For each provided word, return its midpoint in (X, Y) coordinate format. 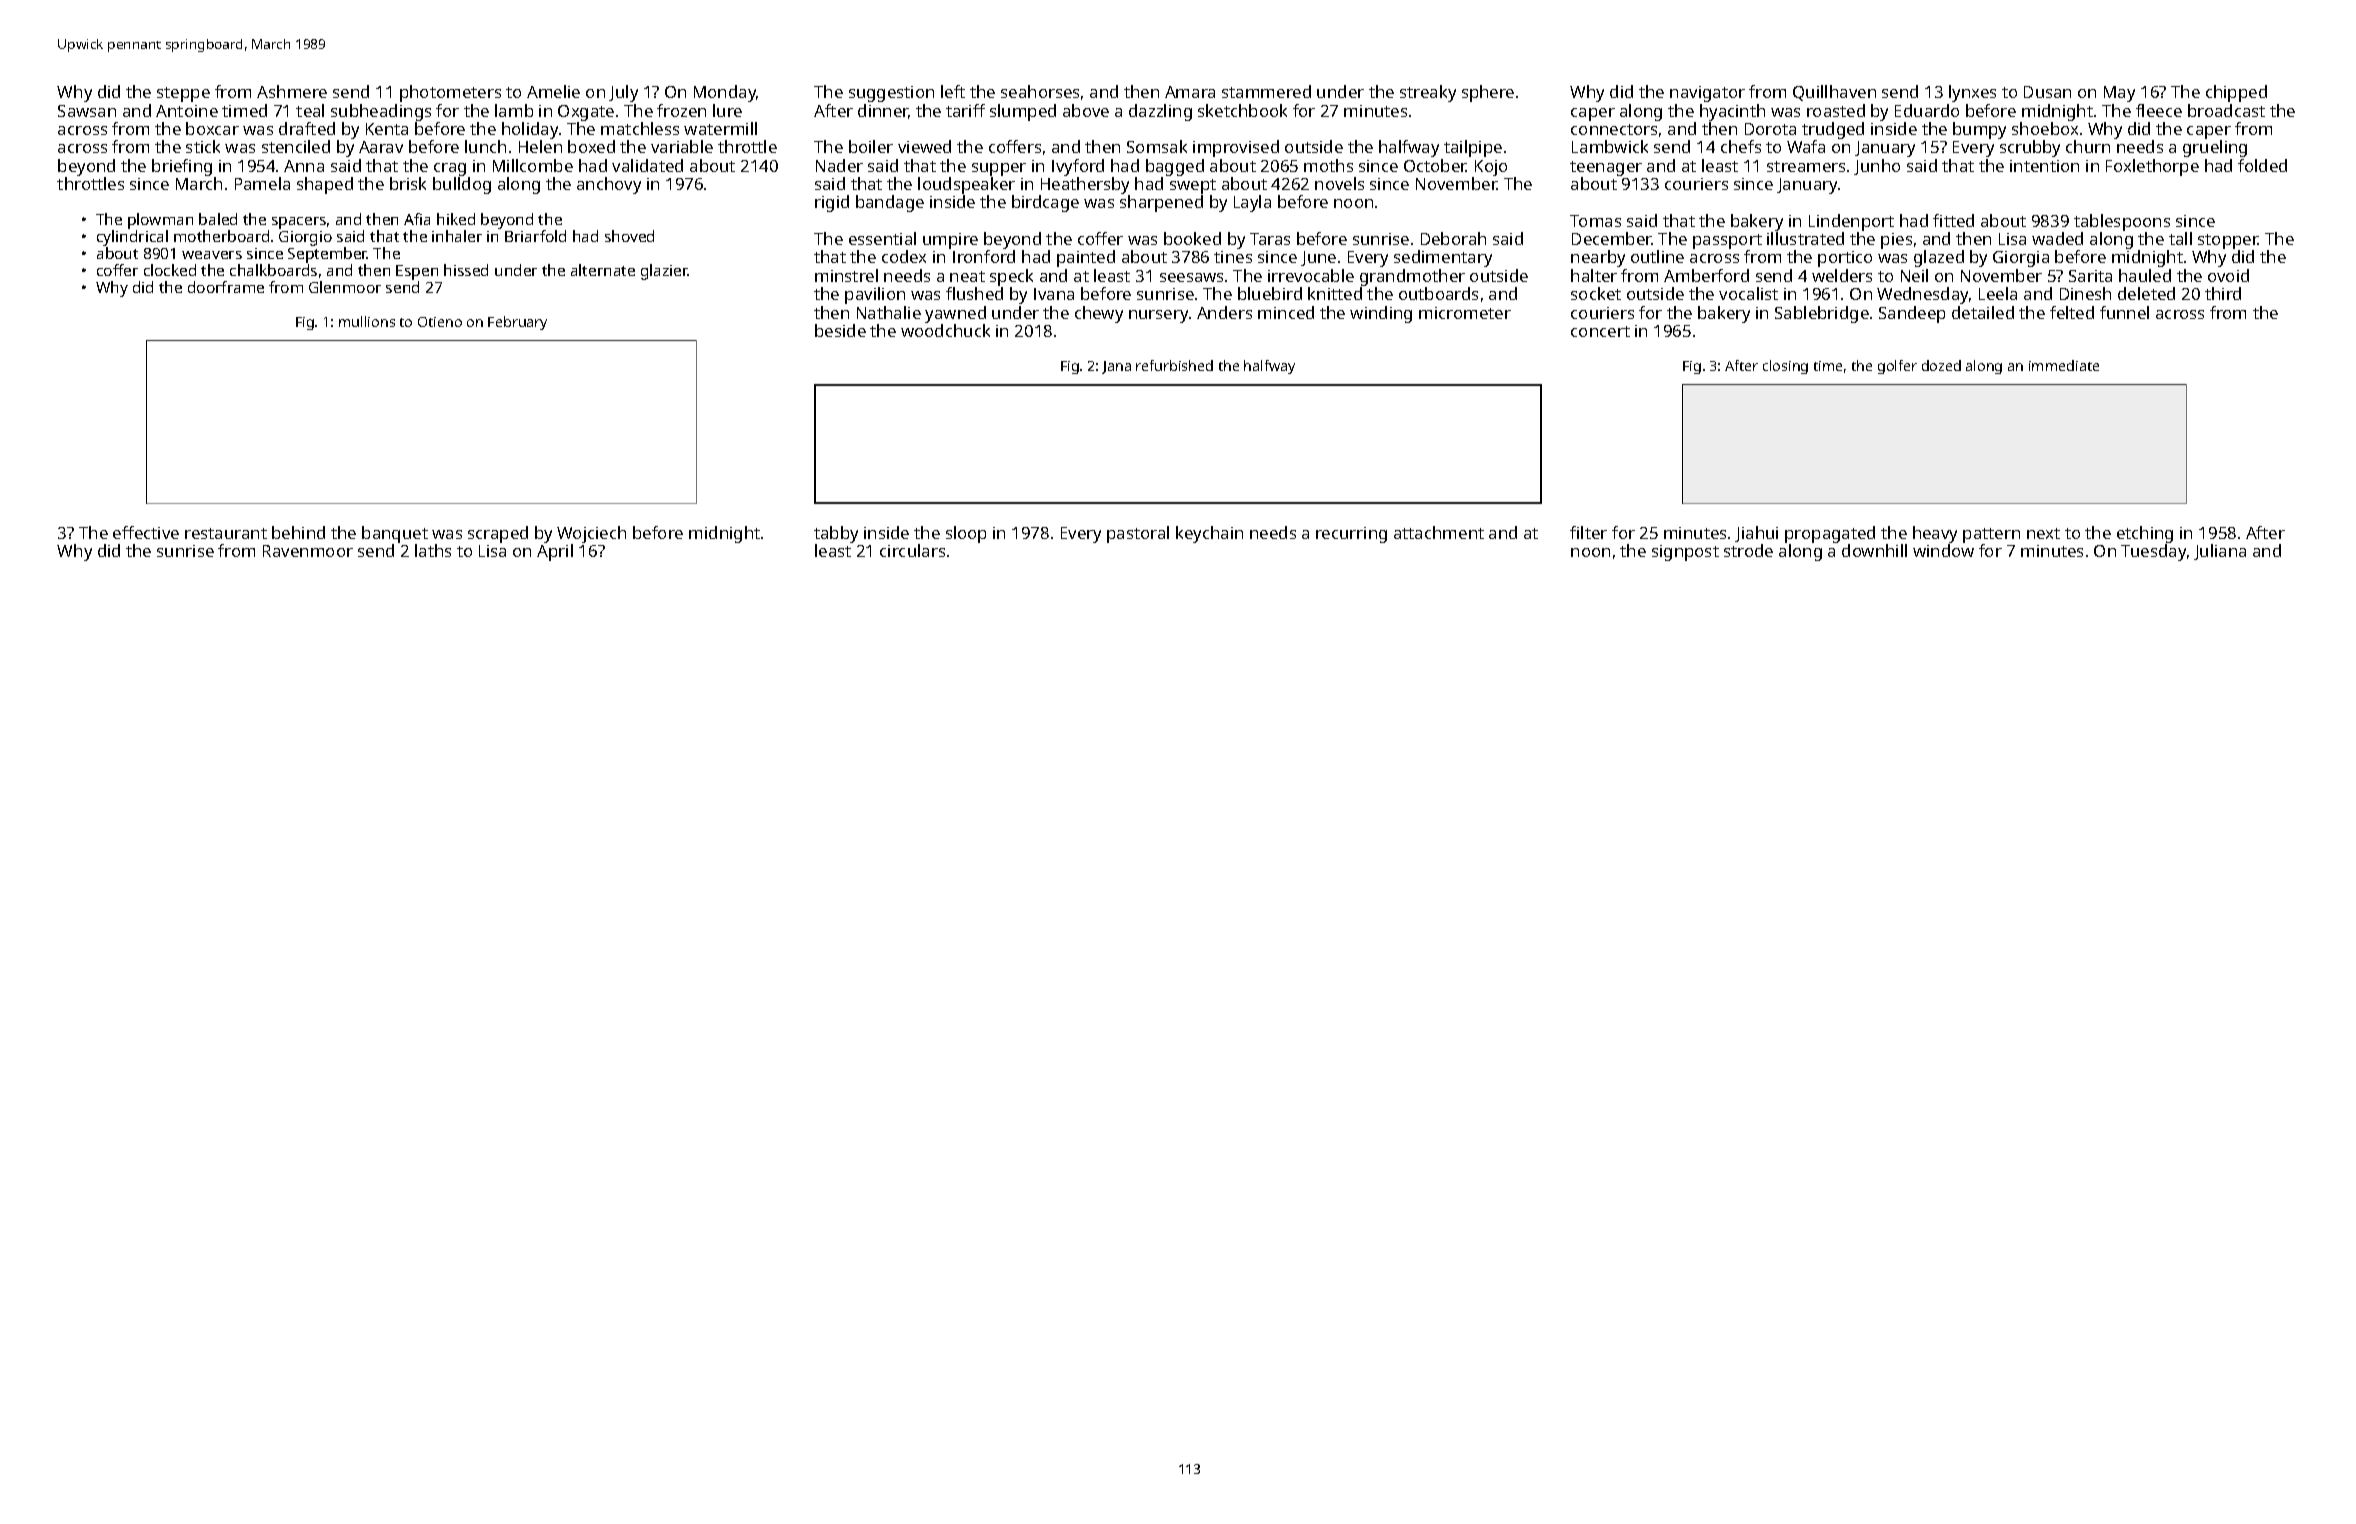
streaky (1428, 93)
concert (1600, 331)
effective (146, 532)
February (517, 323)
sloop (966, 534)
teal (310, 110)
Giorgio (305, 238)
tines (1233, 257)
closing (1785, 367)
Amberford (1706, 275)
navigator (1707, 94)
